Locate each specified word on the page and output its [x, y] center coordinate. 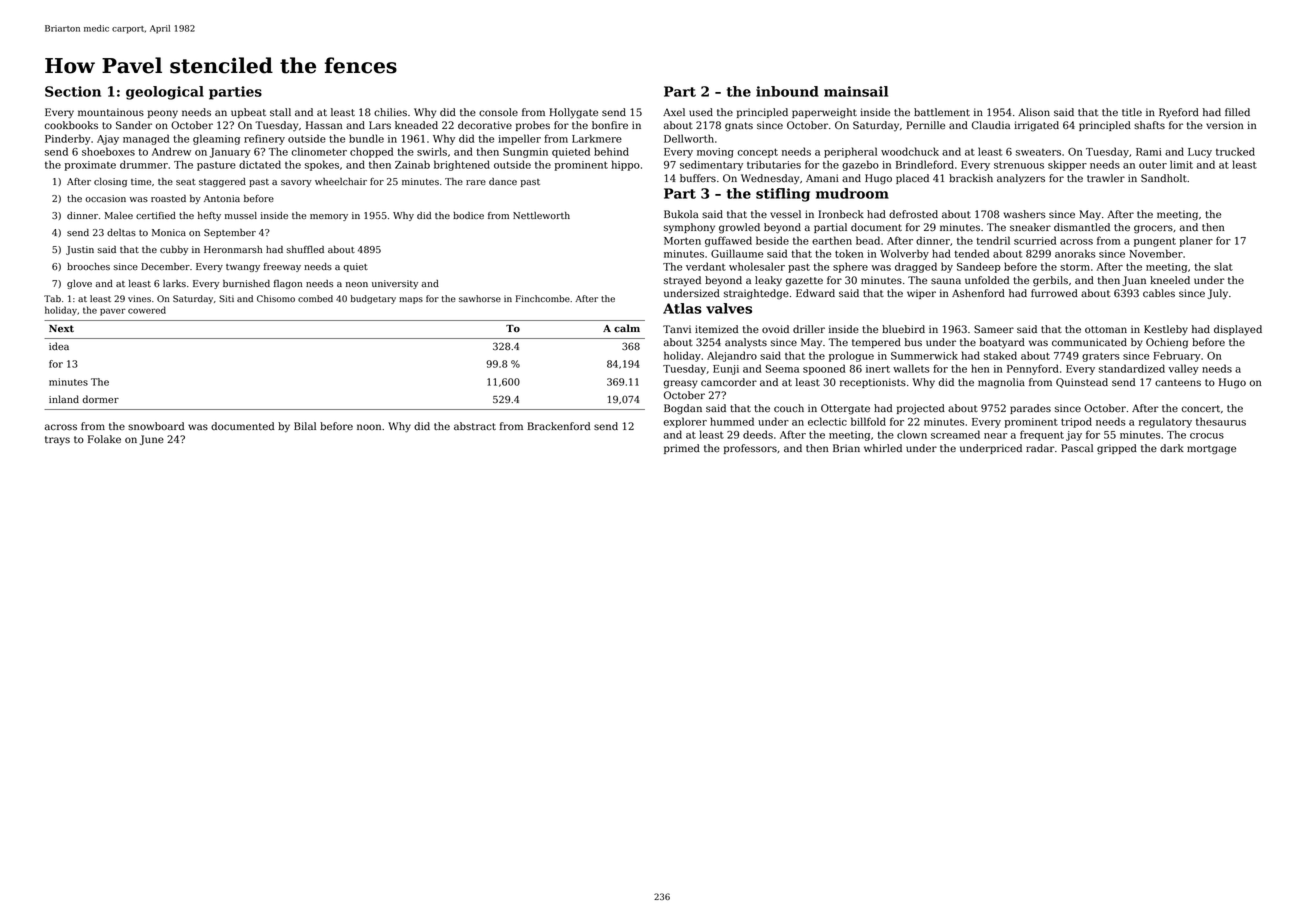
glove [79, 284]
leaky [768, 281]
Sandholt [1164, 178]
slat [1223, 266]
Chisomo [276, 298]
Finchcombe [543, 298]
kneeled [1170, 280]
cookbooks [71, 125]
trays [57, 441]
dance [503, 182]
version [1225, 125]
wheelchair [341, 181]
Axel [674, 112]
